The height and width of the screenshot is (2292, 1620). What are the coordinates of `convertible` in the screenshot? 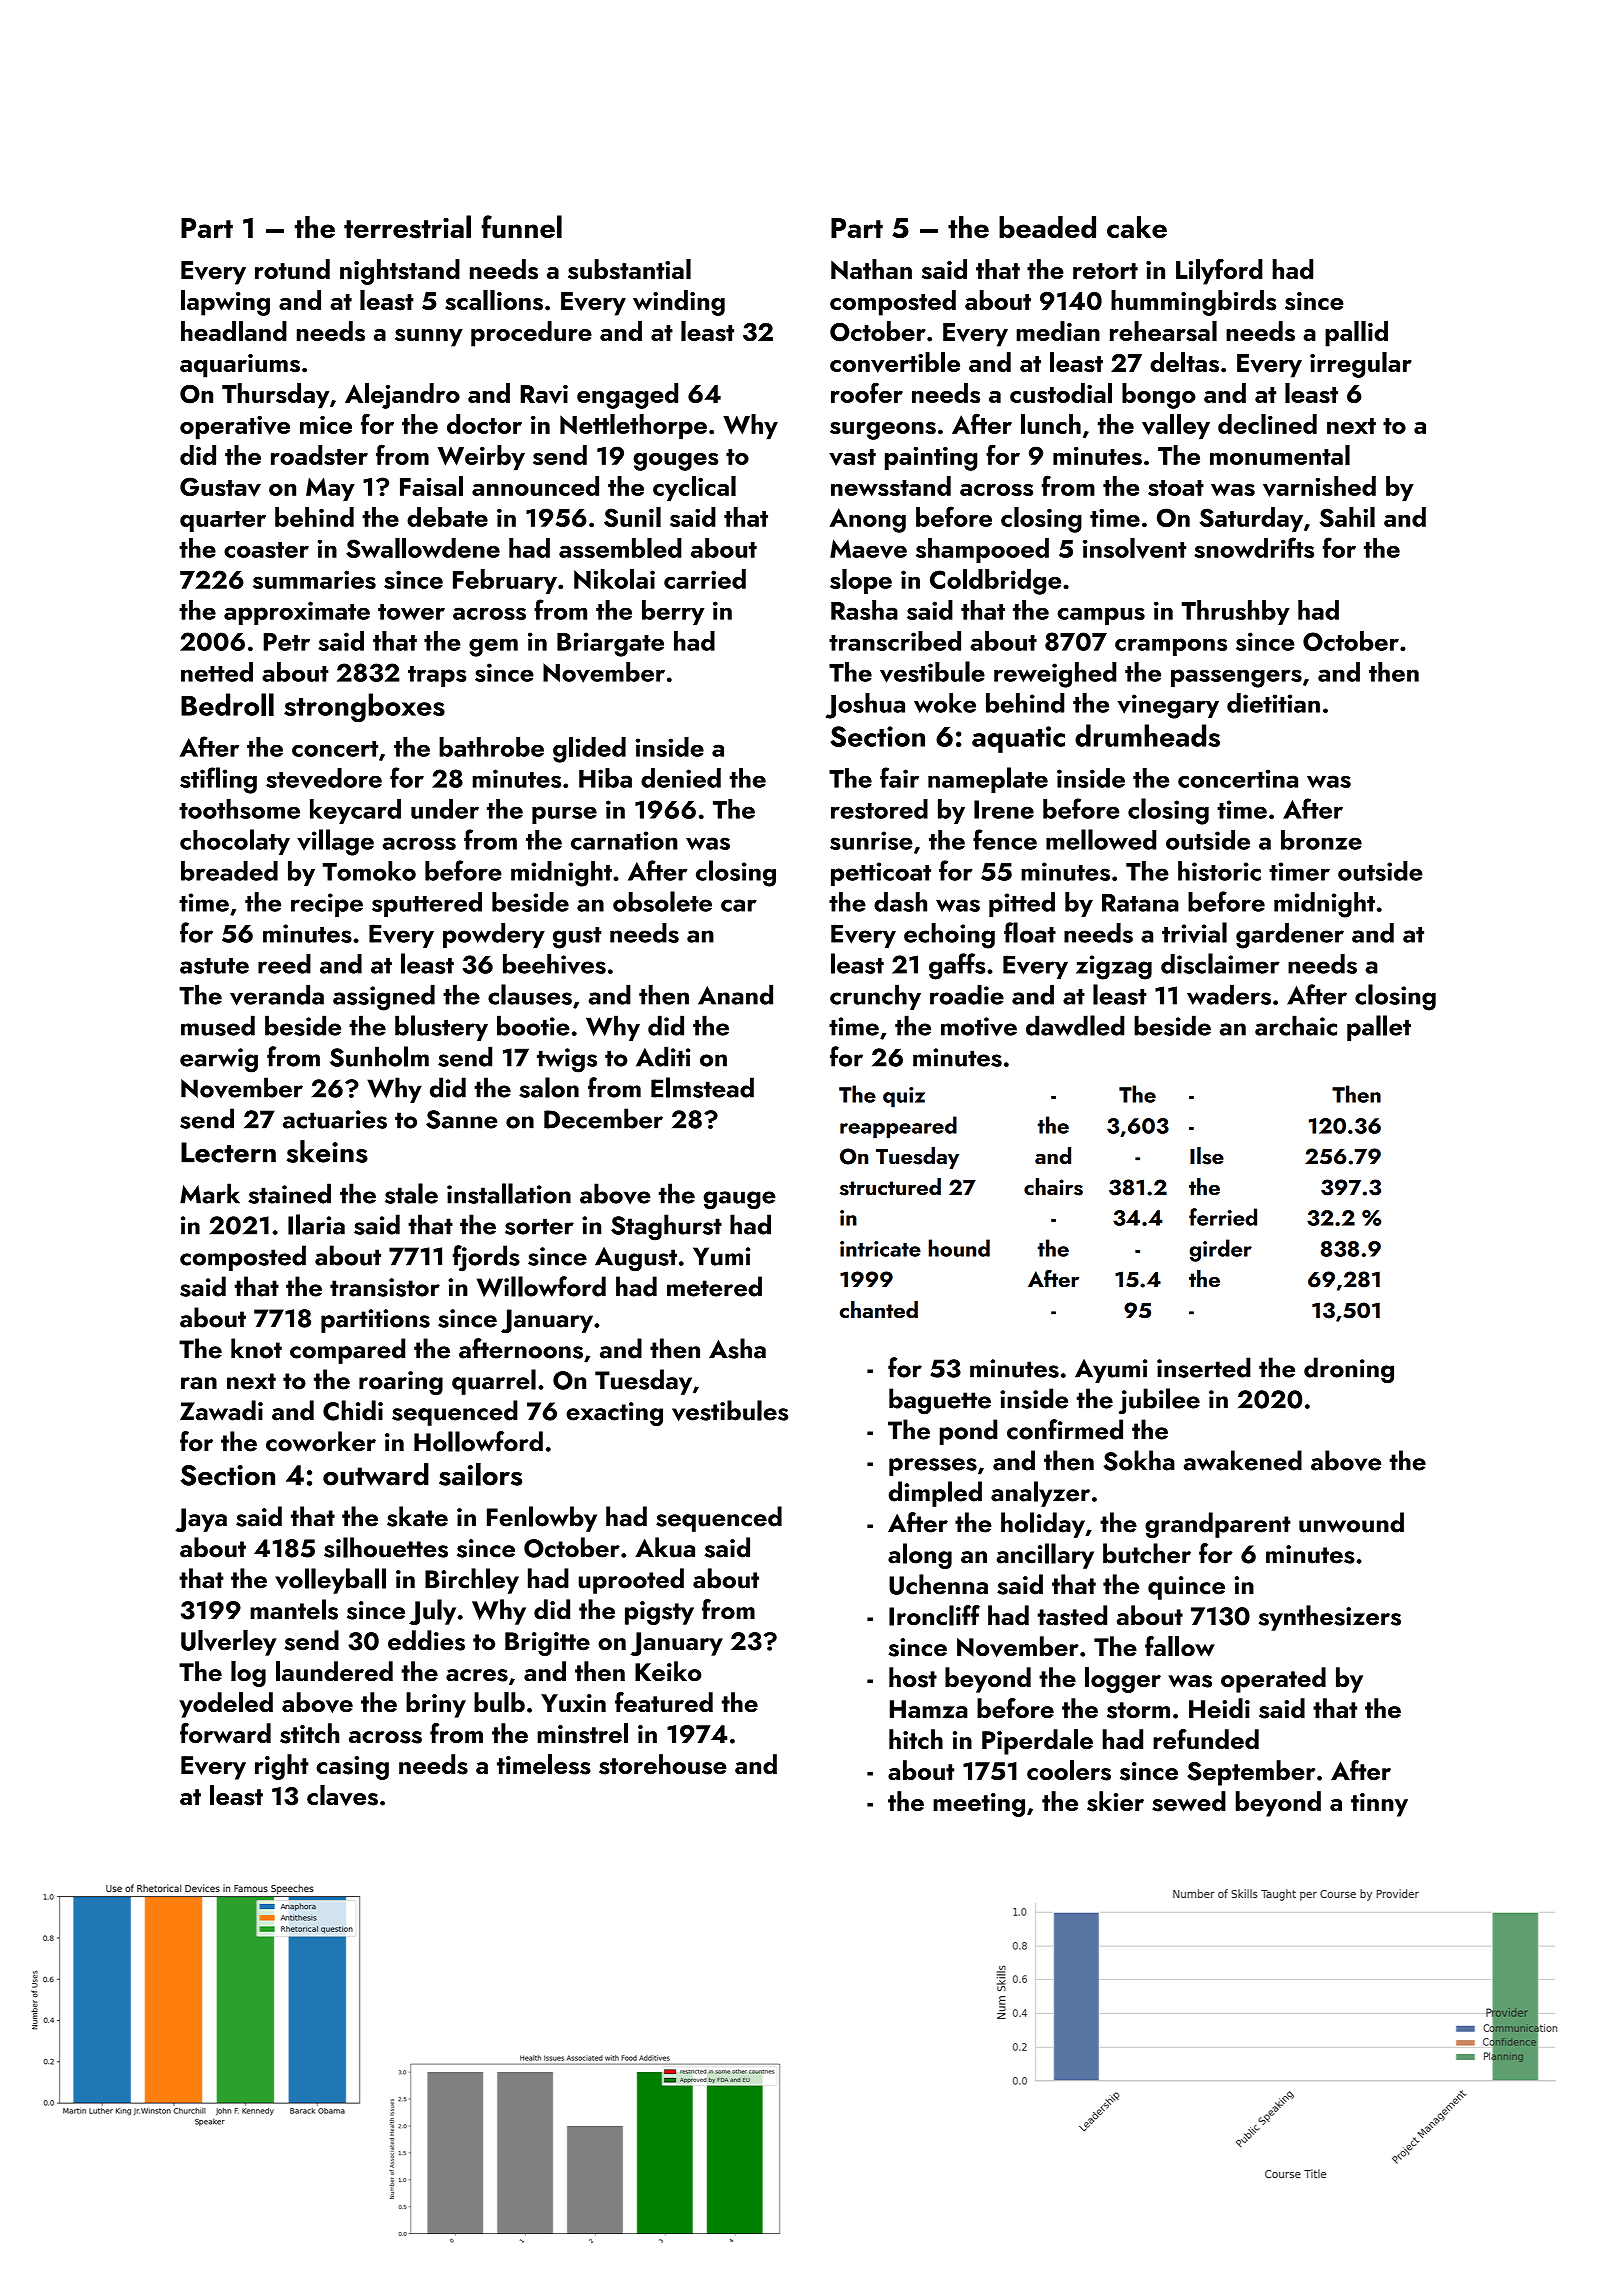 It's located at (895, 362).
